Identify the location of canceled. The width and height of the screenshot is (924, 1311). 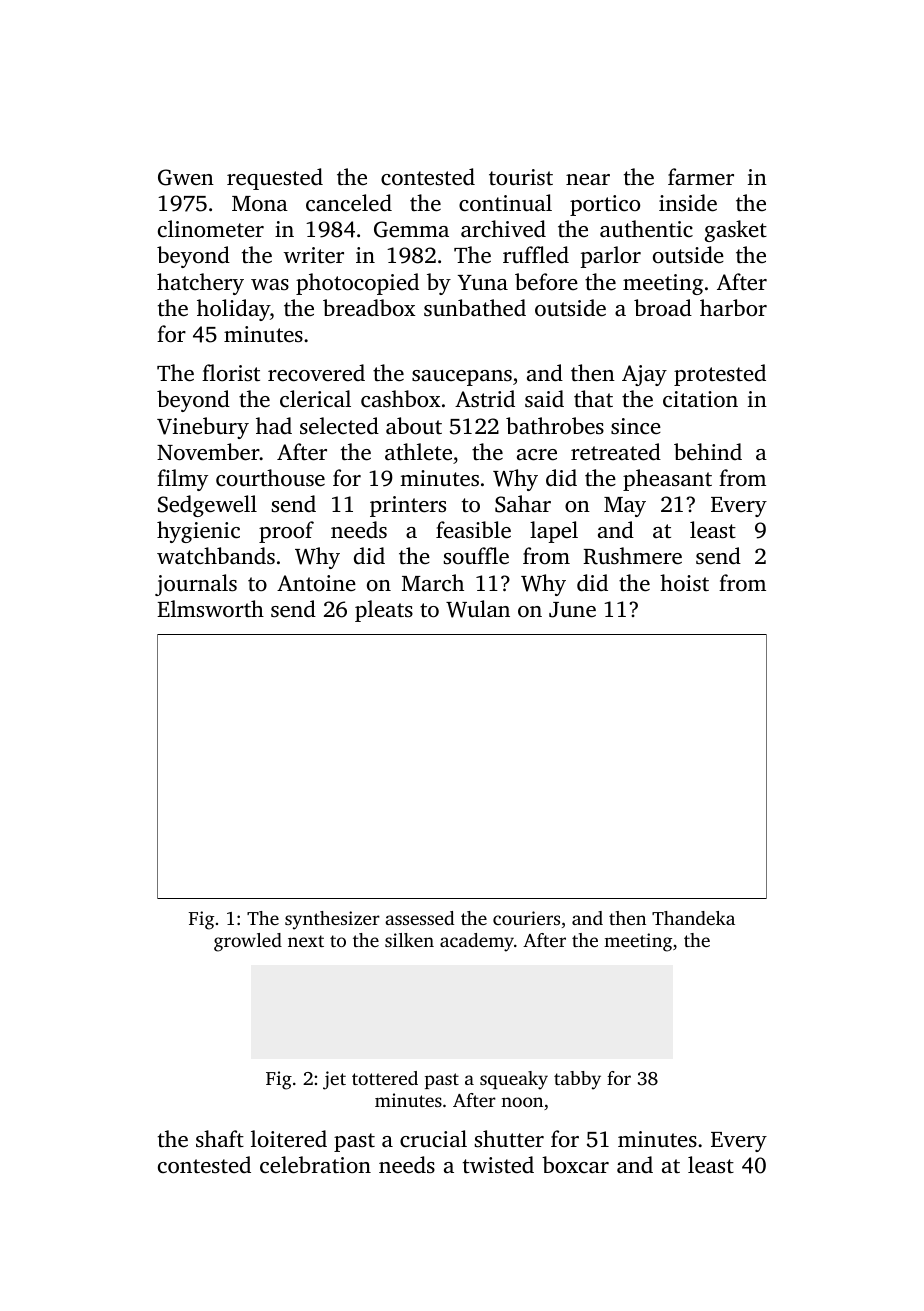
(349, 203).
